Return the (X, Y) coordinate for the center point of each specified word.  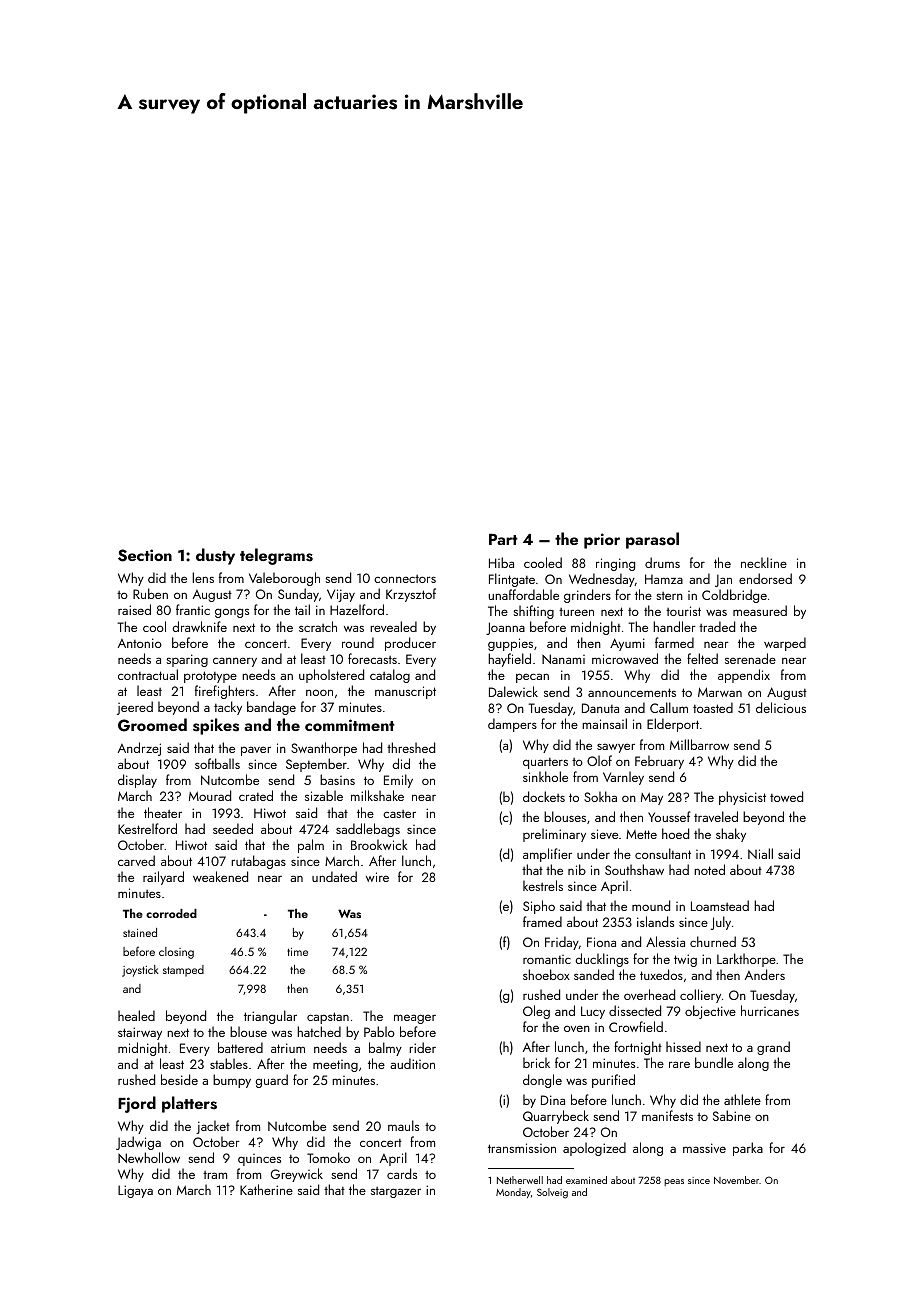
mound (651, 905)
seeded (233, 828)
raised (134, 609)
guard (272, 1081)
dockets (544, 796)
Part (503, 539)
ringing (615, 564)
